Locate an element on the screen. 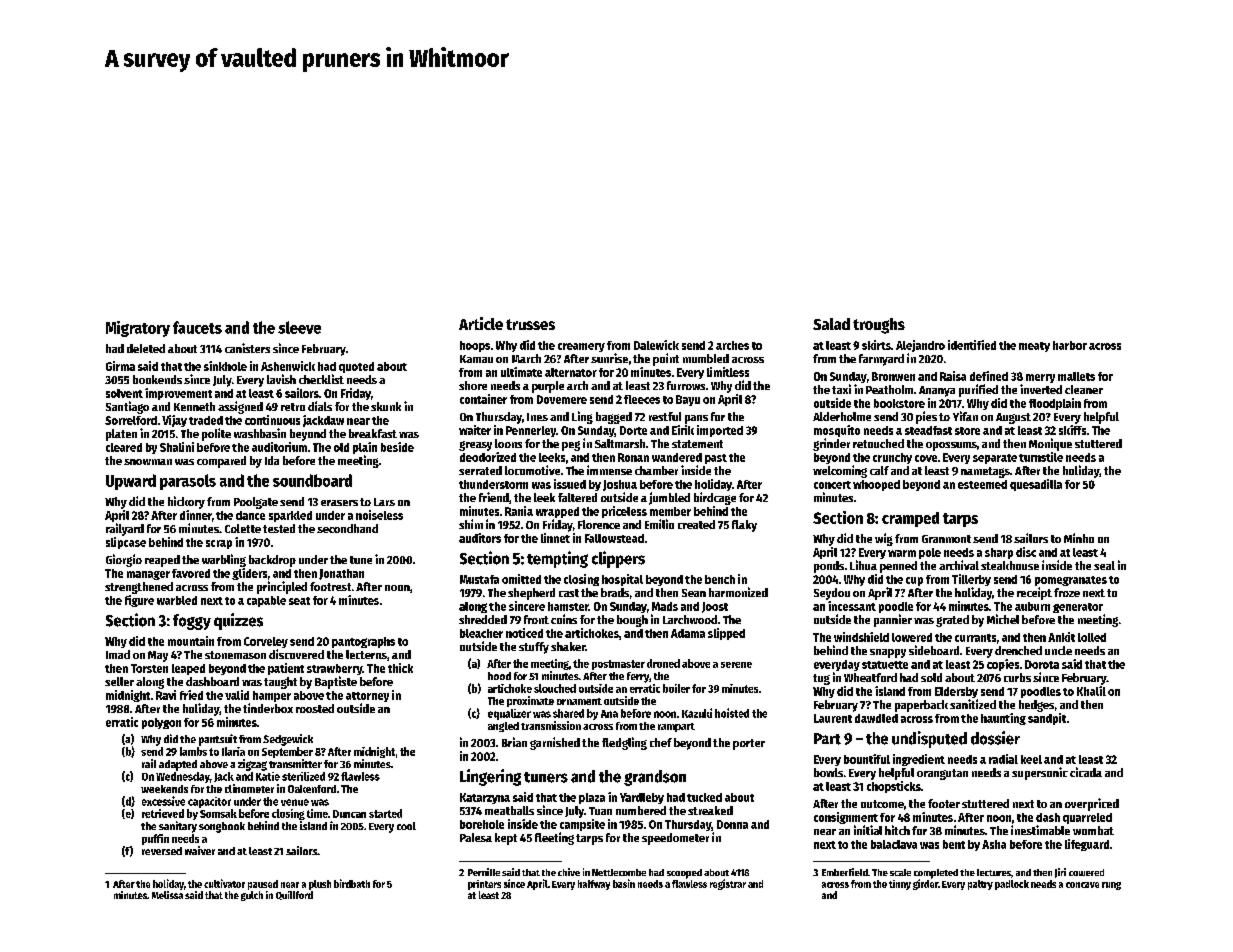 This screenshot has height=952, width=1233. Salad is located at coordinates (831, 324).
